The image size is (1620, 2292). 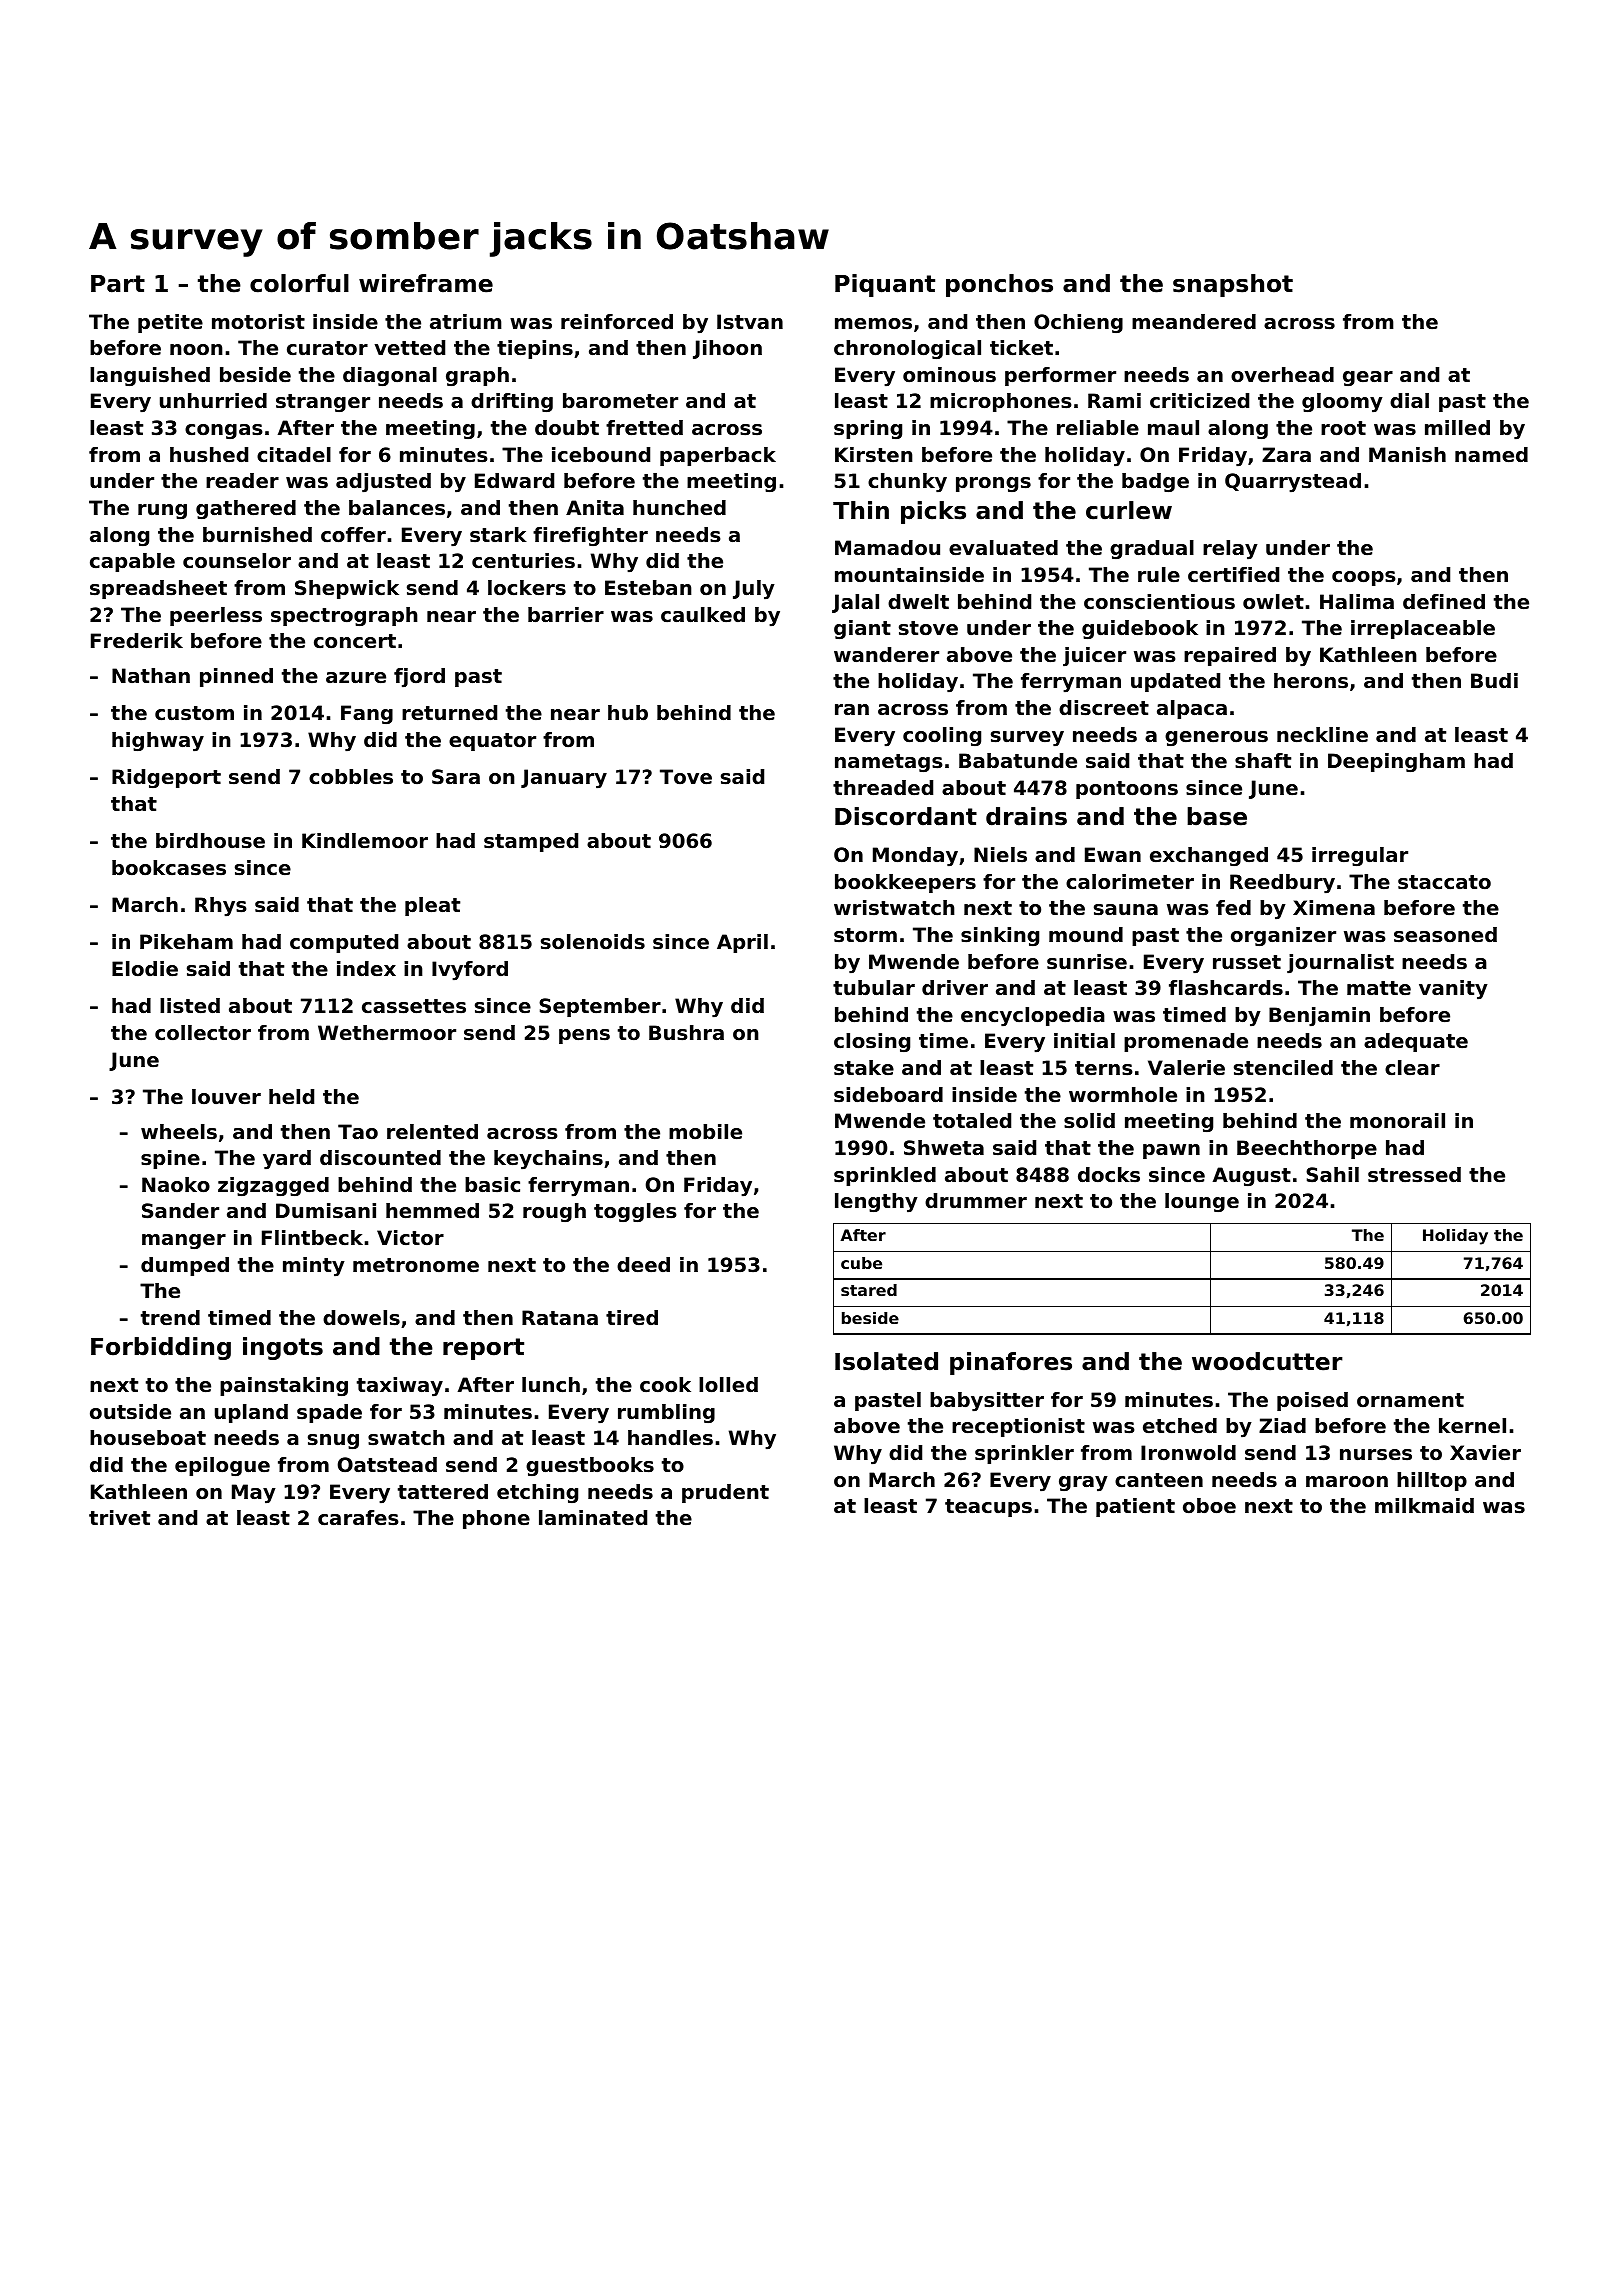 What do you see at coordinates (999, 285) in the screenshot?
I see `ponchos` at bounding box center [999, 285].
